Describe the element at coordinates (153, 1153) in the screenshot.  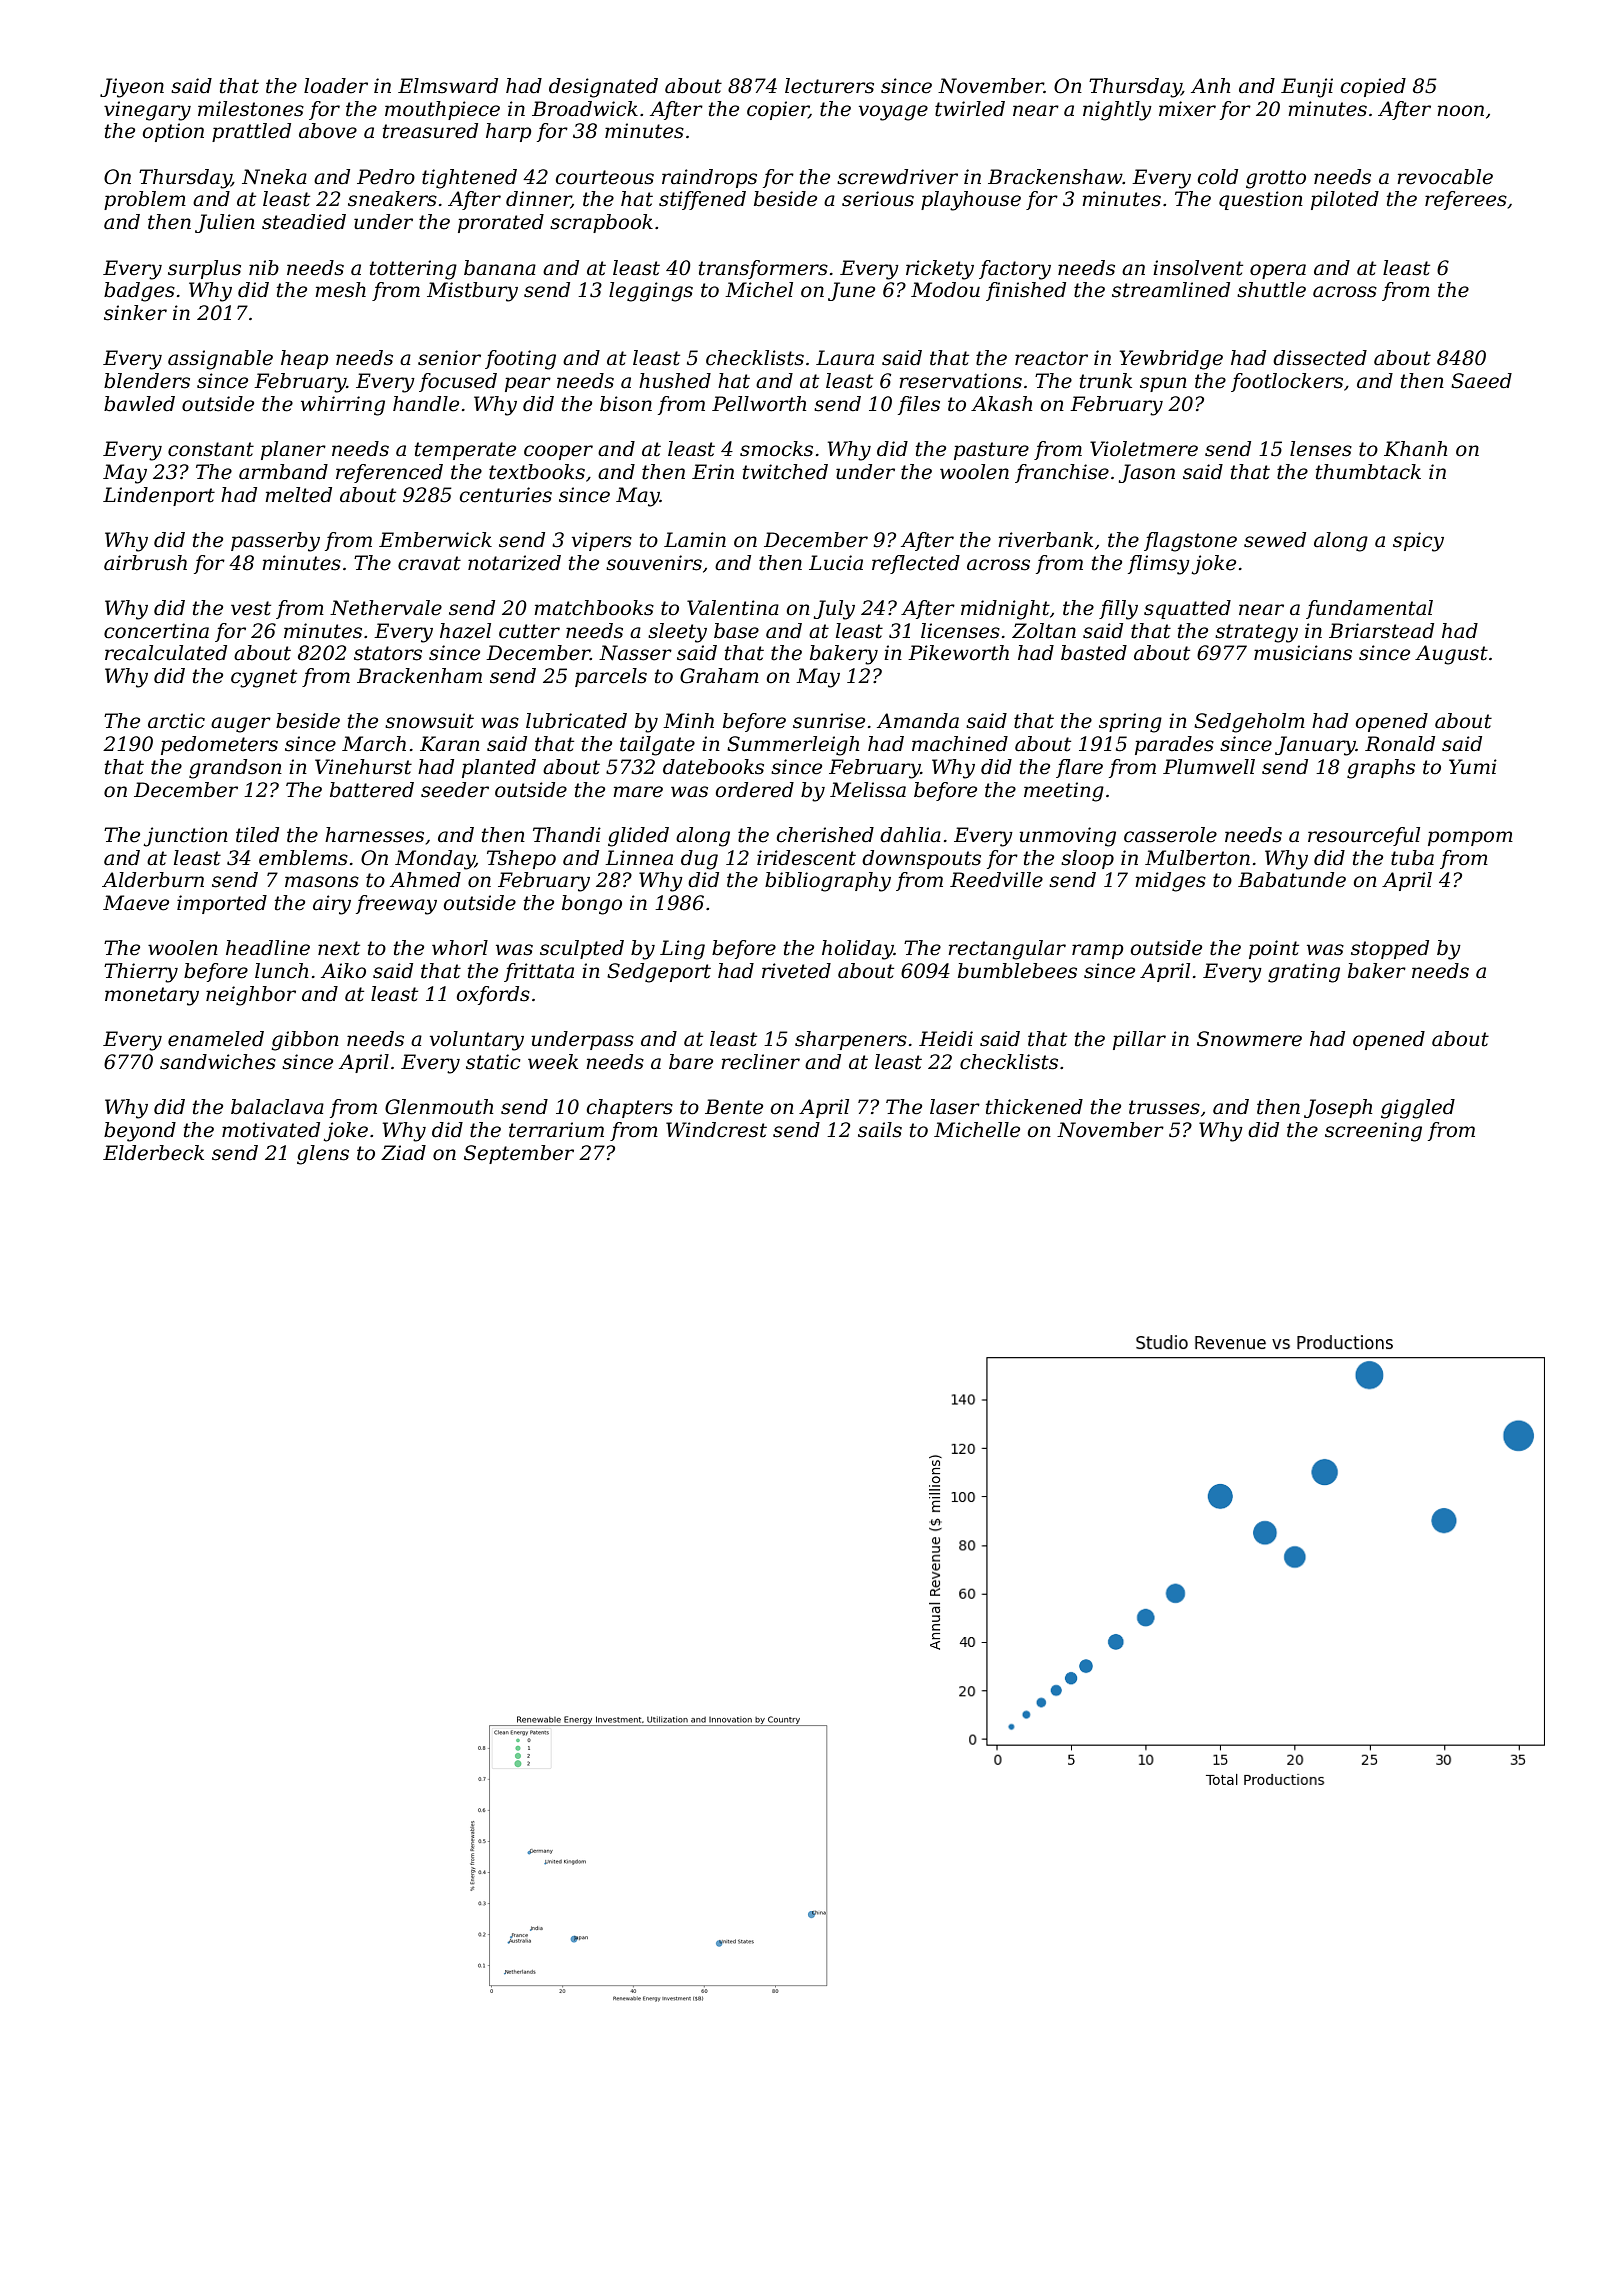
I see `Elderbeck` at that location.
